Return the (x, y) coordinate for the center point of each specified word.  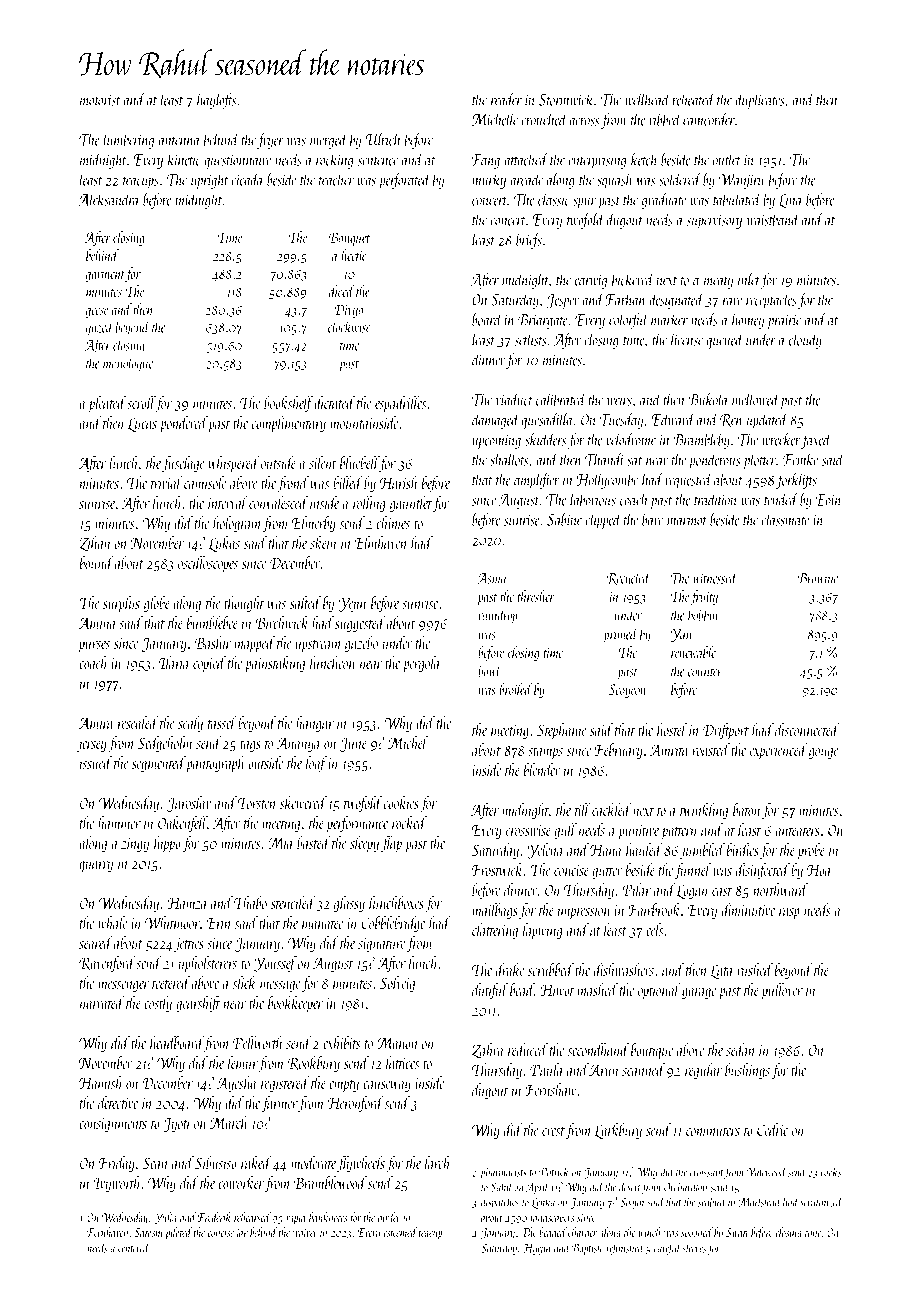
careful (667, 1249)
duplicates (760, 100)
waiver (305, 1233)
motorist (100, 100)
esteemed (400, 1232)
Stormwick (566, 99)
